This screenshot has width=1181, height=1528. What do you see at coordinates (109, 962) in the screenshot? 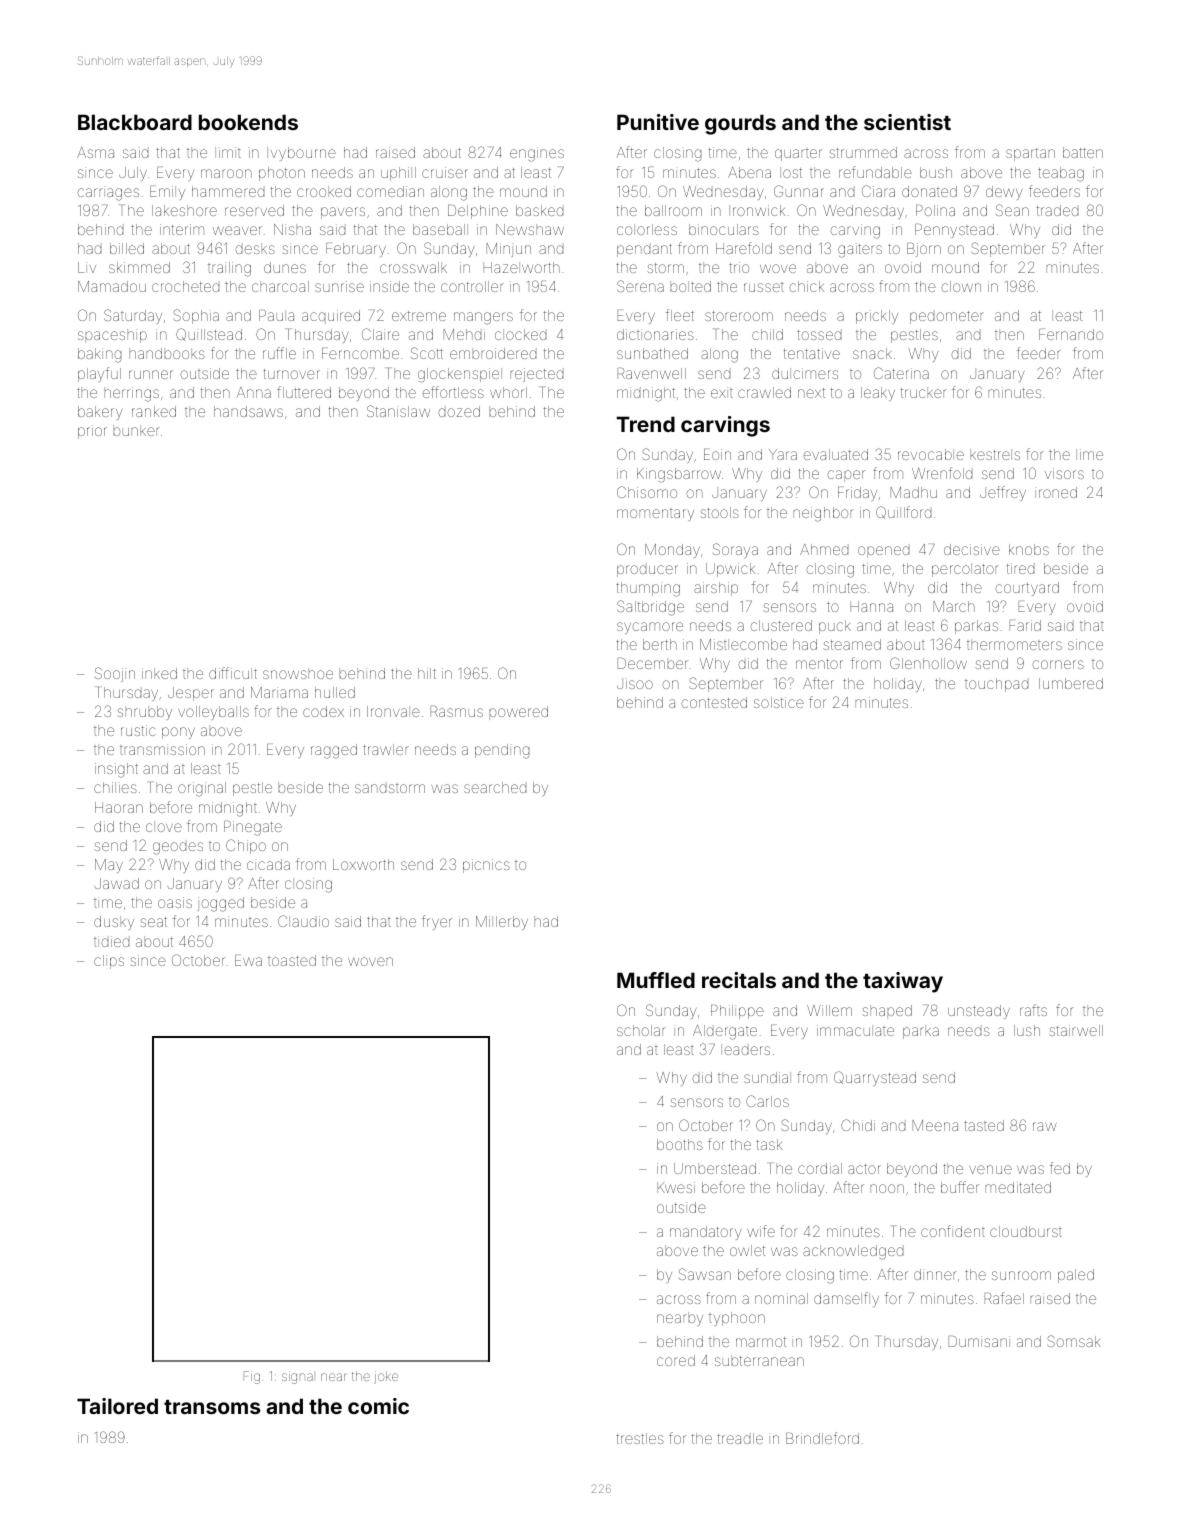
I see `clips` at bounding box center [109, 962].
